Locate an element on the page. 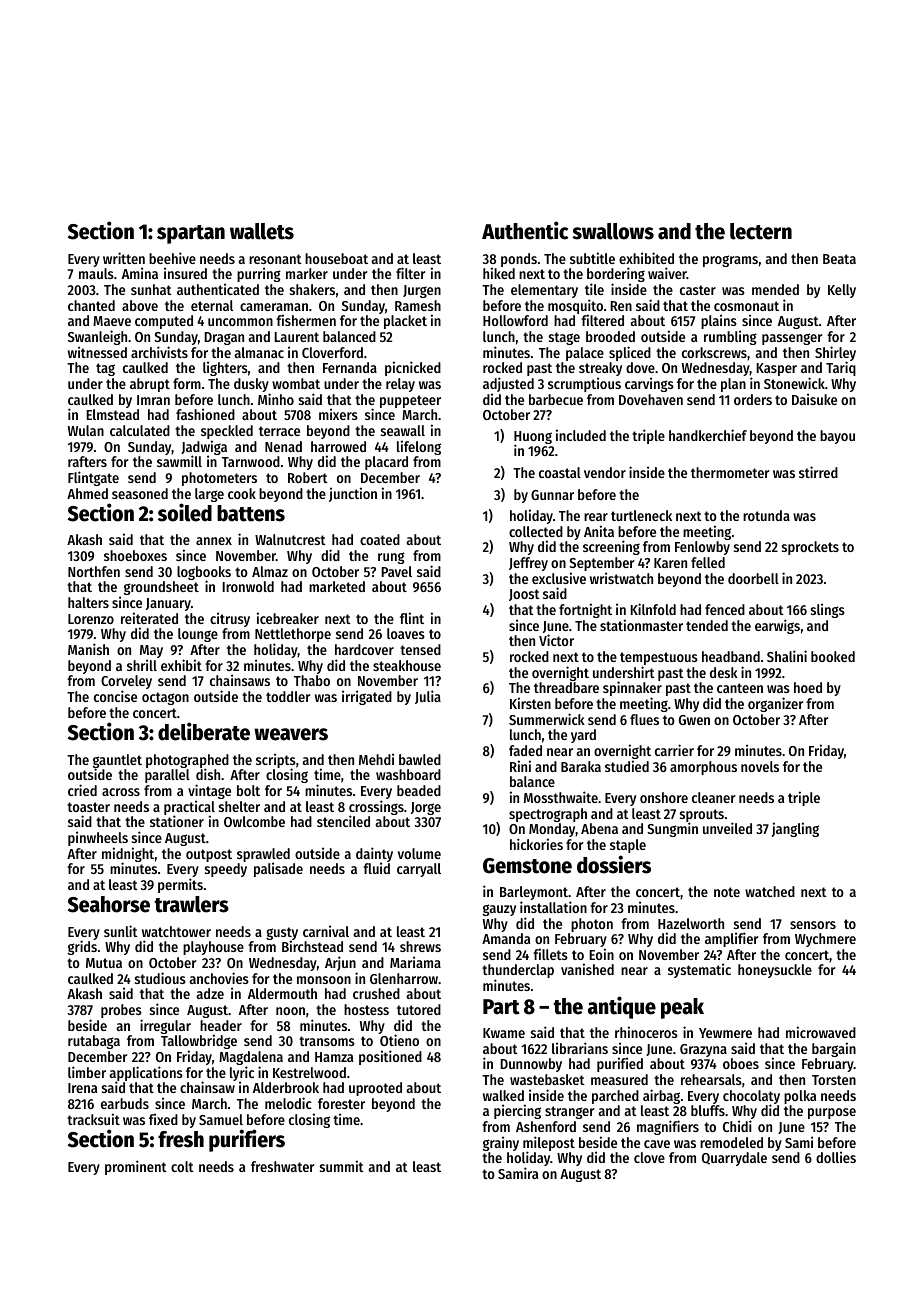 This document has width=924, height=1314. eternal is located at coordinates (212, 305).
